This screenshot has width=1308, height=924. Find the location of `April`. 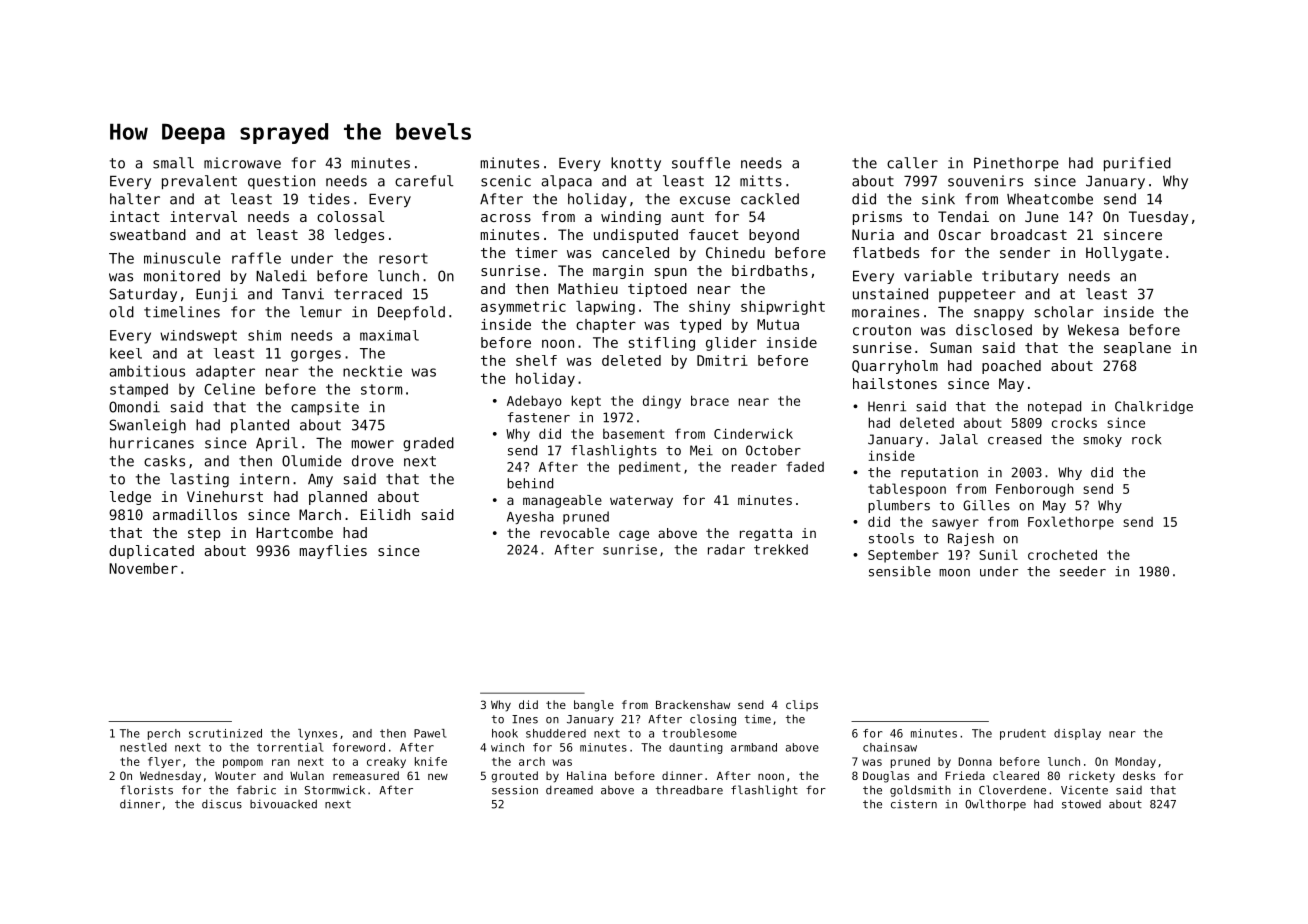

April is located at coordinates (277, 444).
